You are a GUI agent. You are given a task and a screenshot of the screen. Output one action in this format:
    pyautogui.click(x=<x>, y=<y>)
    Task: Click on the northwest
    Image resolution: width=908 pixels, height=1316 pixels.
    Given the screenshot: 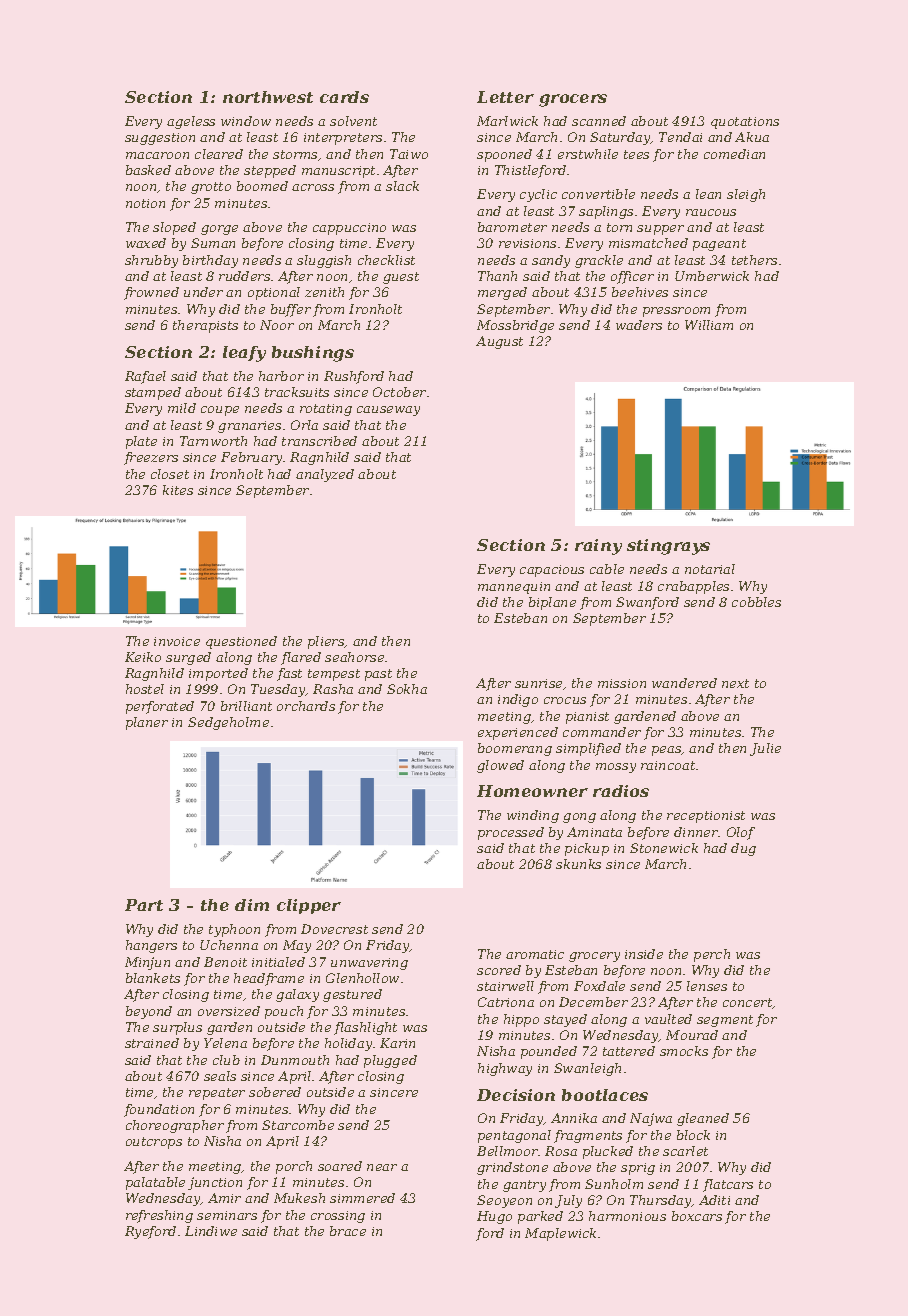 What is the action you would take?
    pyautogui.click(x=268, y=97)
